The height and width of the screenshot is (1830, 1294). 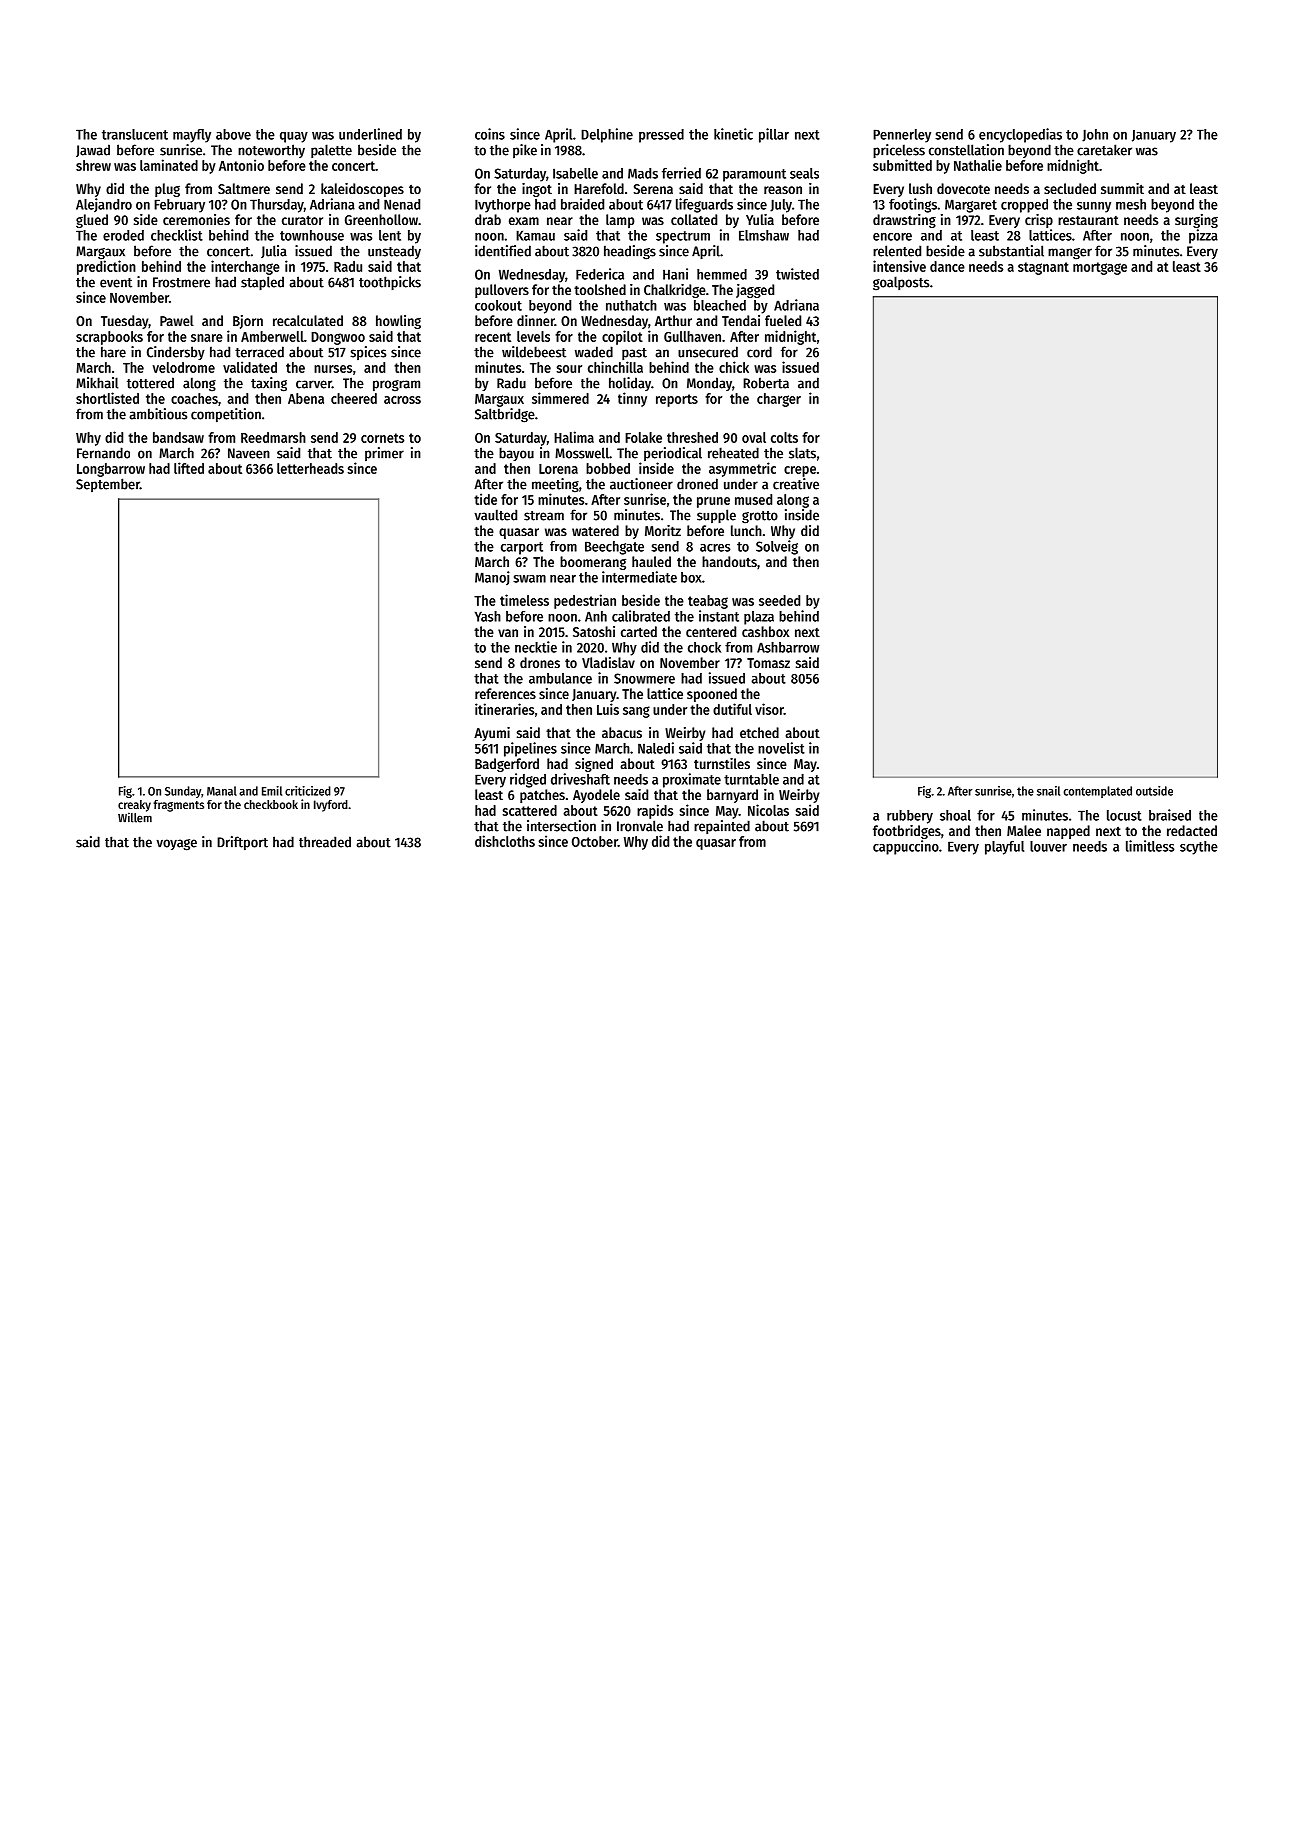 I want to click on grotto, so click(x=760, y=517).
